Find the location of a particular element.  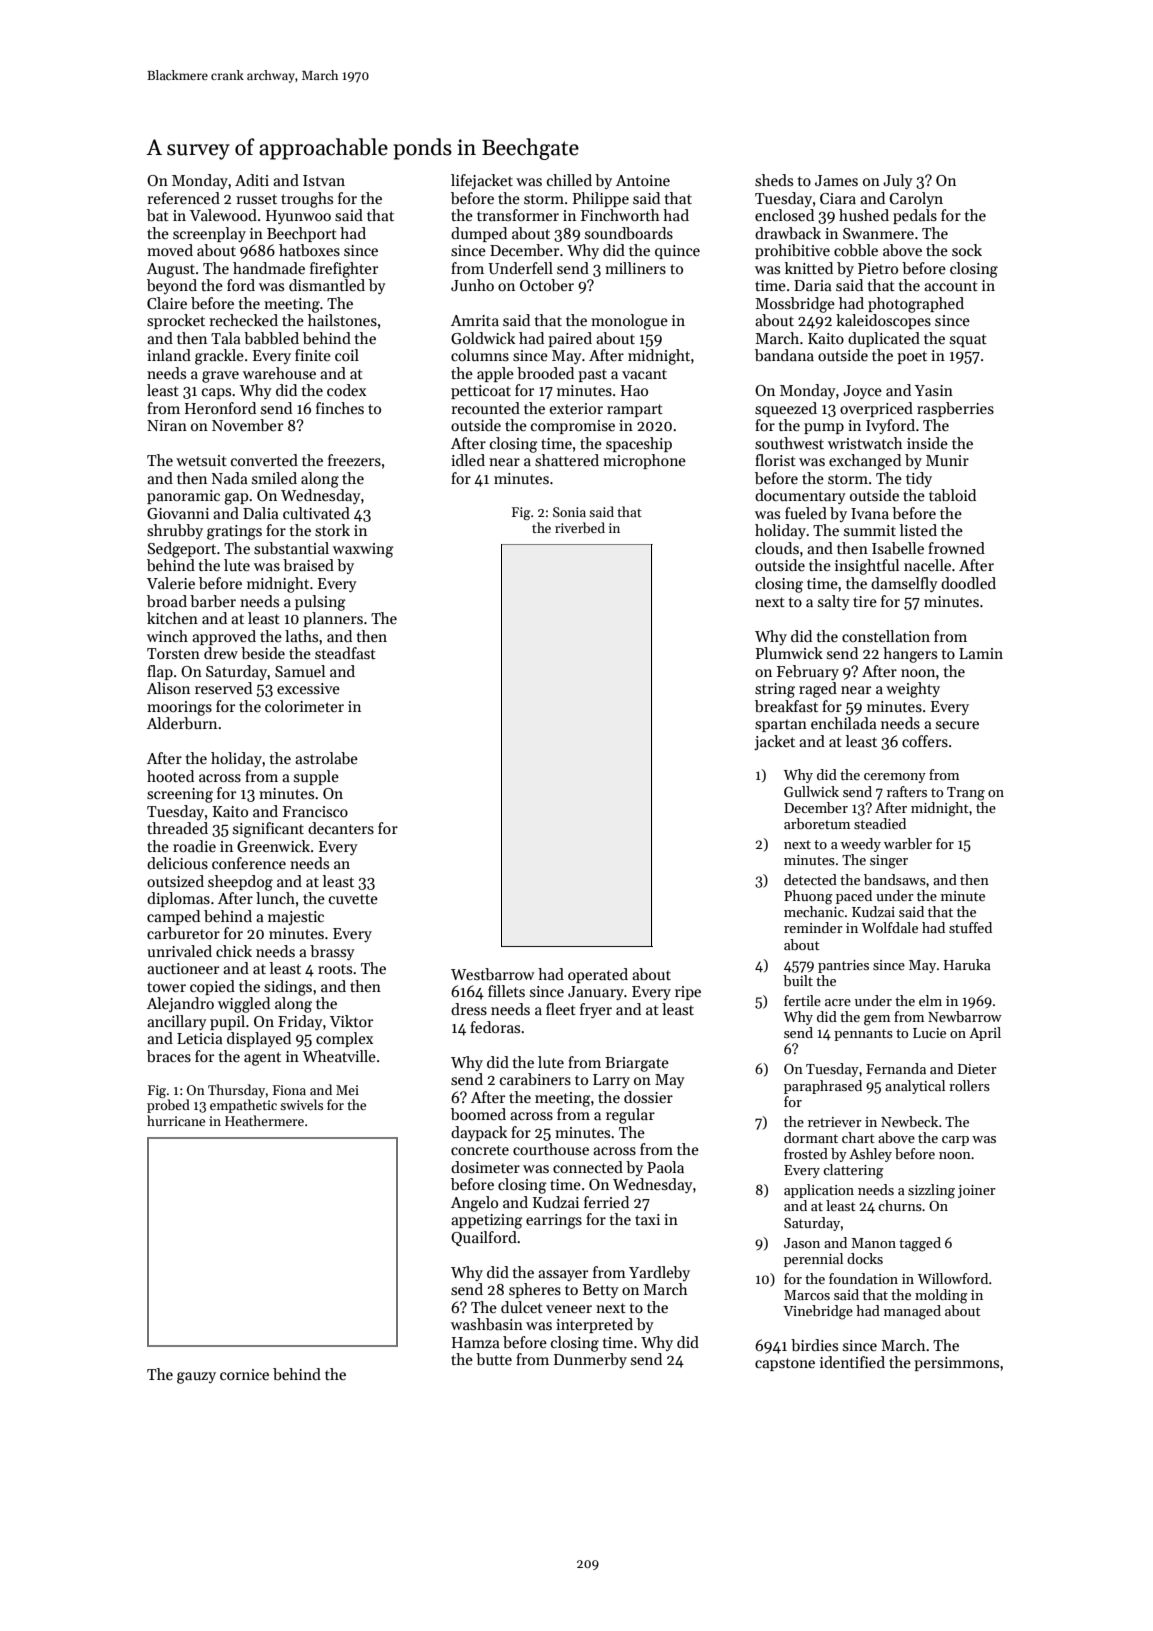

July is located at coordinates (898, 181).
